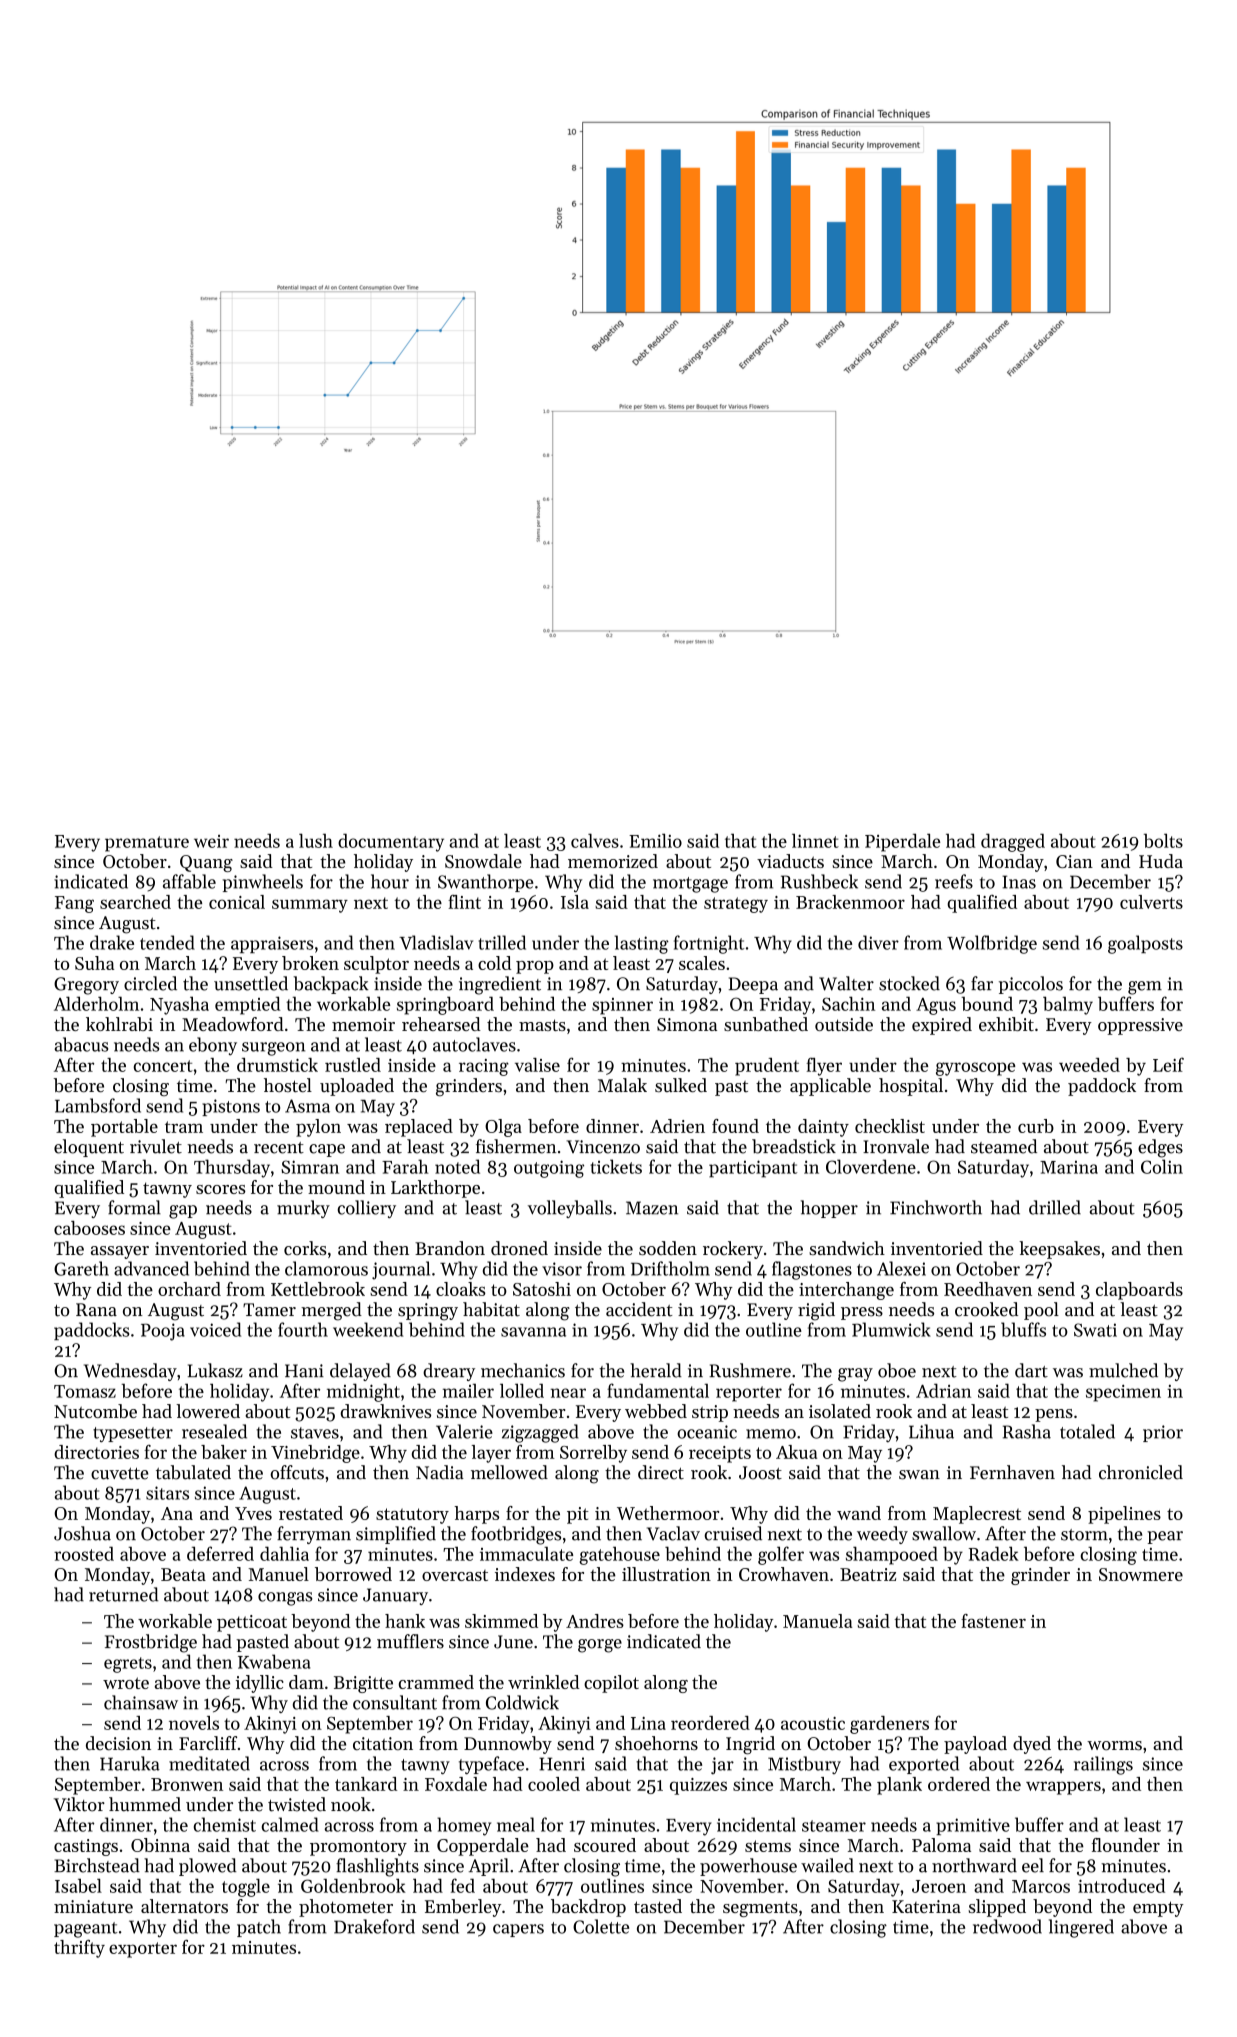  I want to click on Obinna, so click(160, 1845).
